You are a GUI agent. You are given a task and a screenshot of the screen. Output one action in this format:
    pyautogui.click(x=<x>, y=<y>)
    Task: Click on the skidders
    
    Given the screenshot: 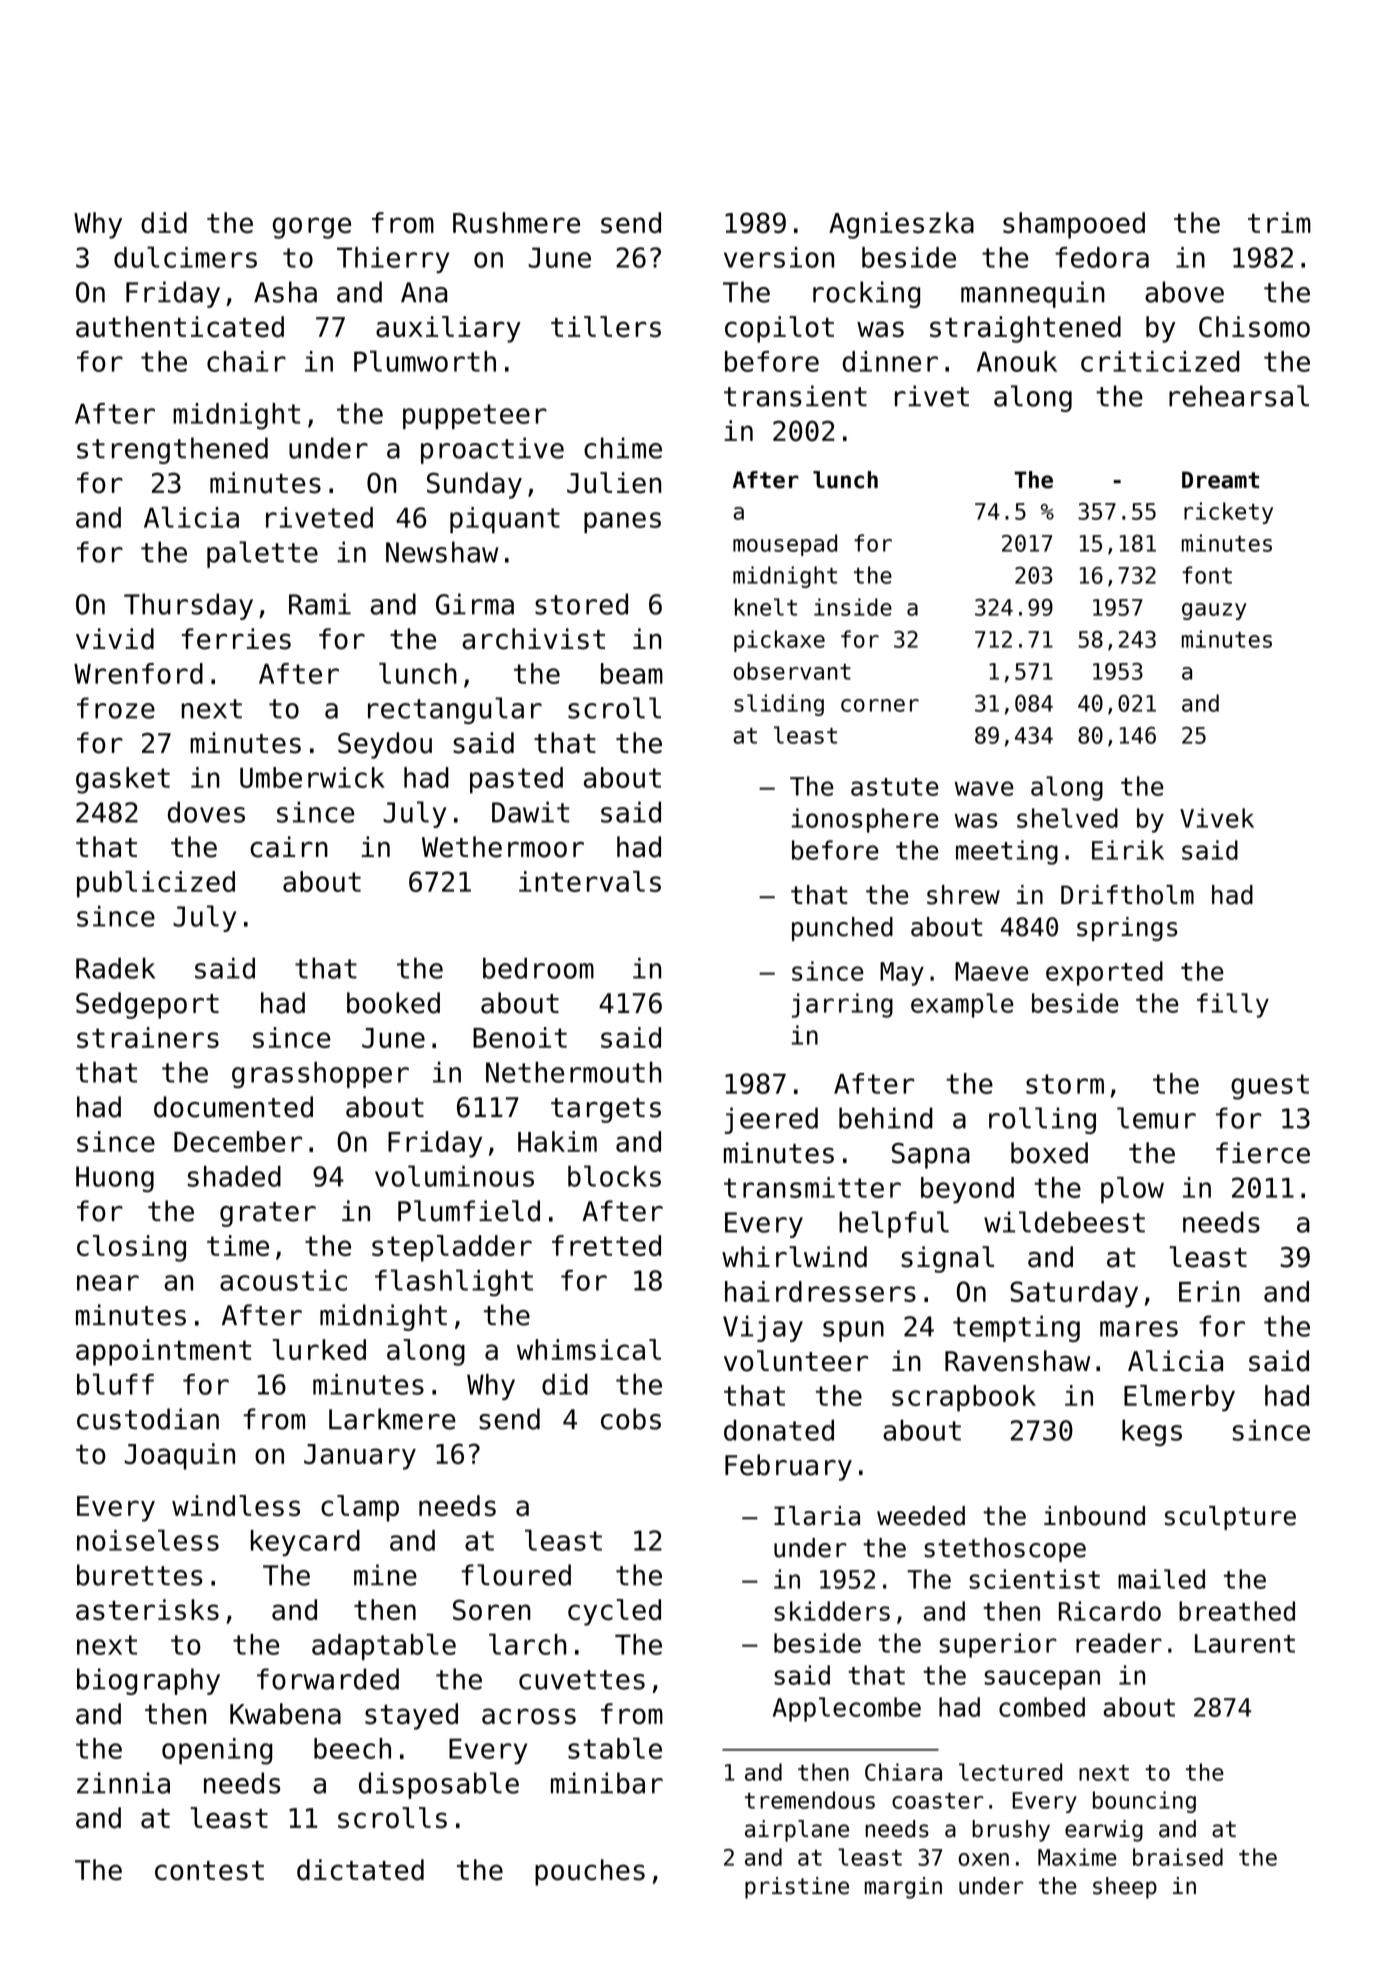 What is the action you would take?
    pyautogui.click(x=832, y=1611)
